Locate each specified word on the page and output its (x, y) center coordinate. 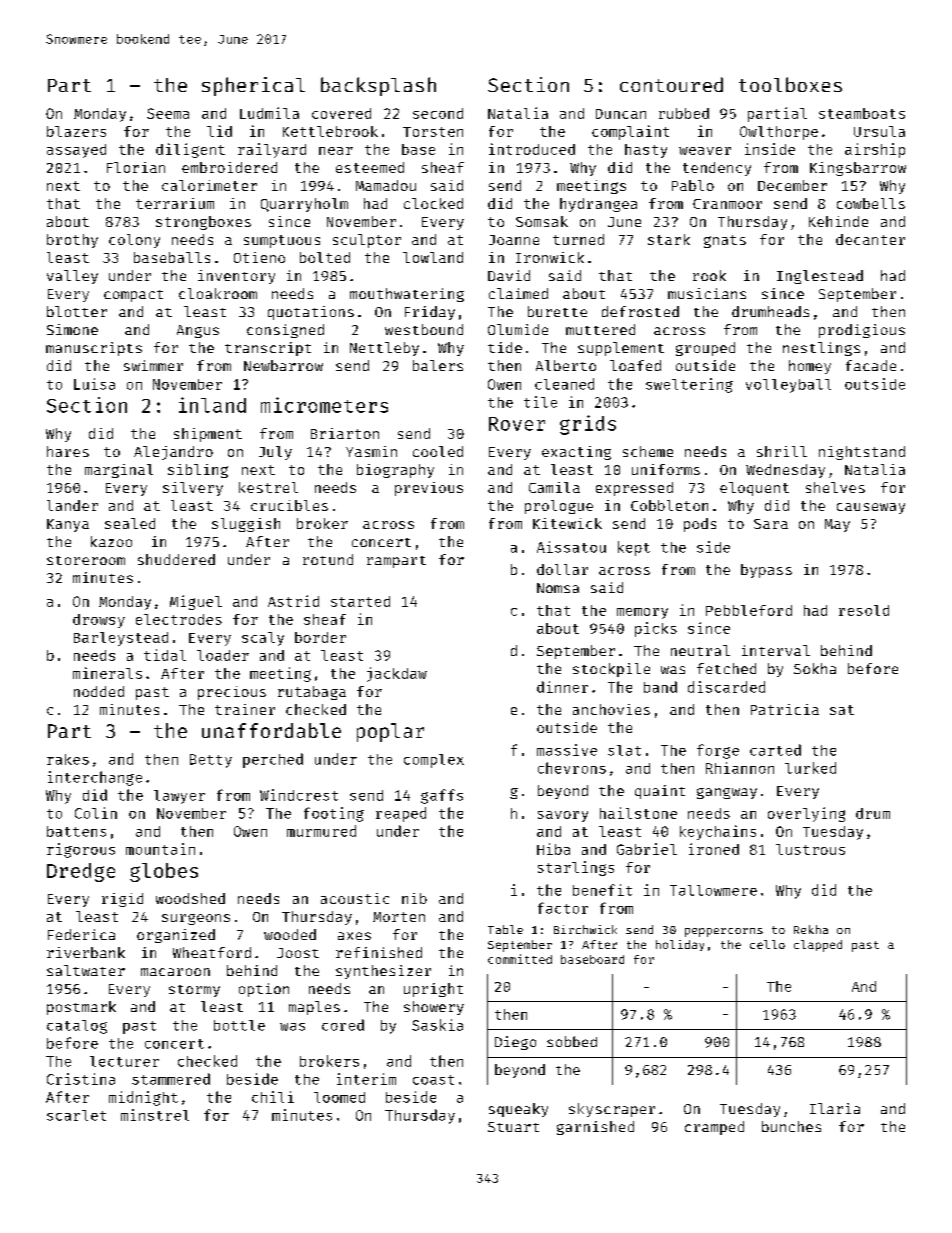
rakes (68, 759)
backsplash (378, 86)
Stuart (513, 1127)
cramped (714, 1128)
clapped (818, 946)
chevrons (572, 768)
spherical (253, 86)
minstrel (155, 1115)
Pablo (693, 185)
